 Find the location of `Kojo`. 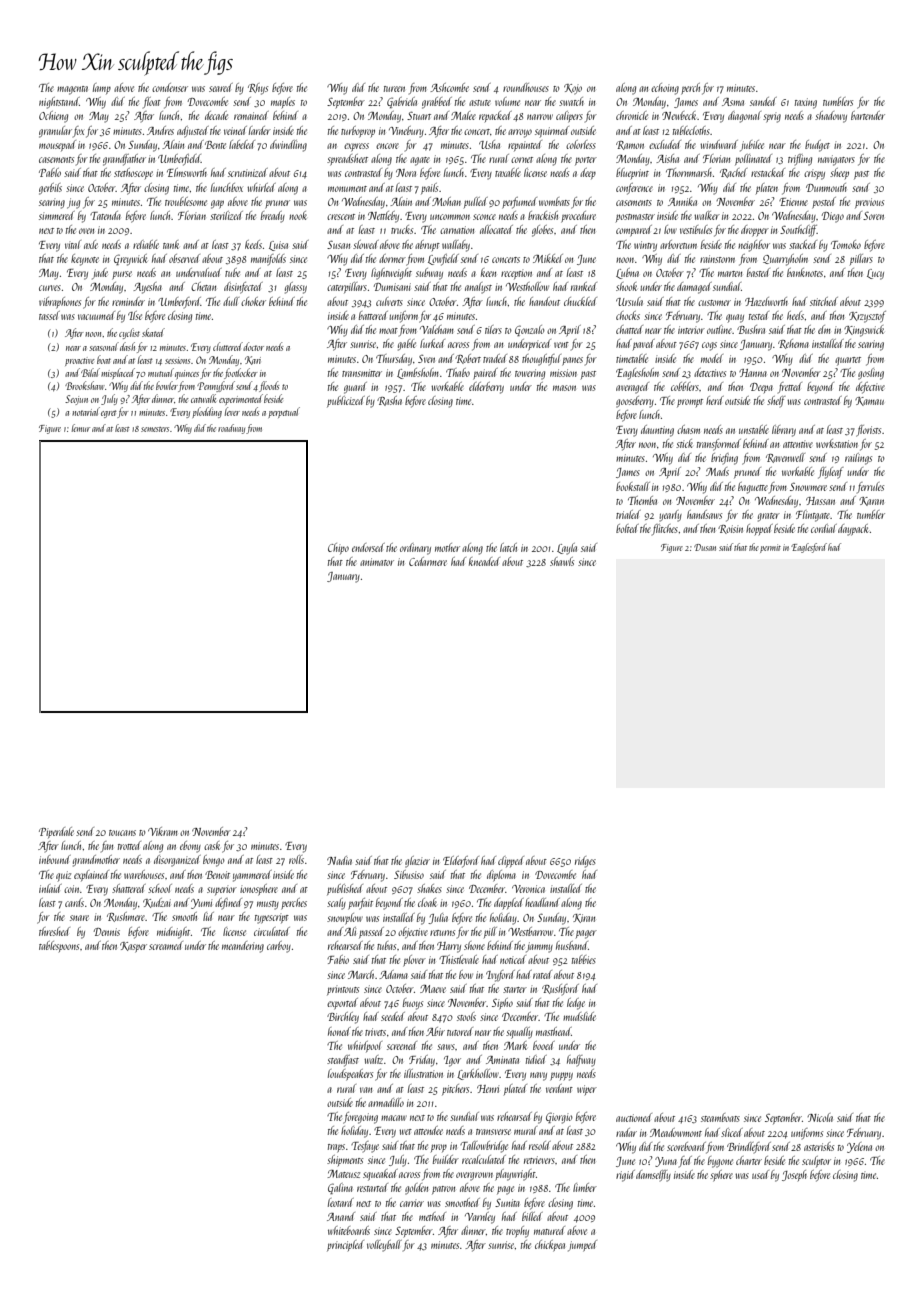

Kojo is located at coordinates (573, 89).
